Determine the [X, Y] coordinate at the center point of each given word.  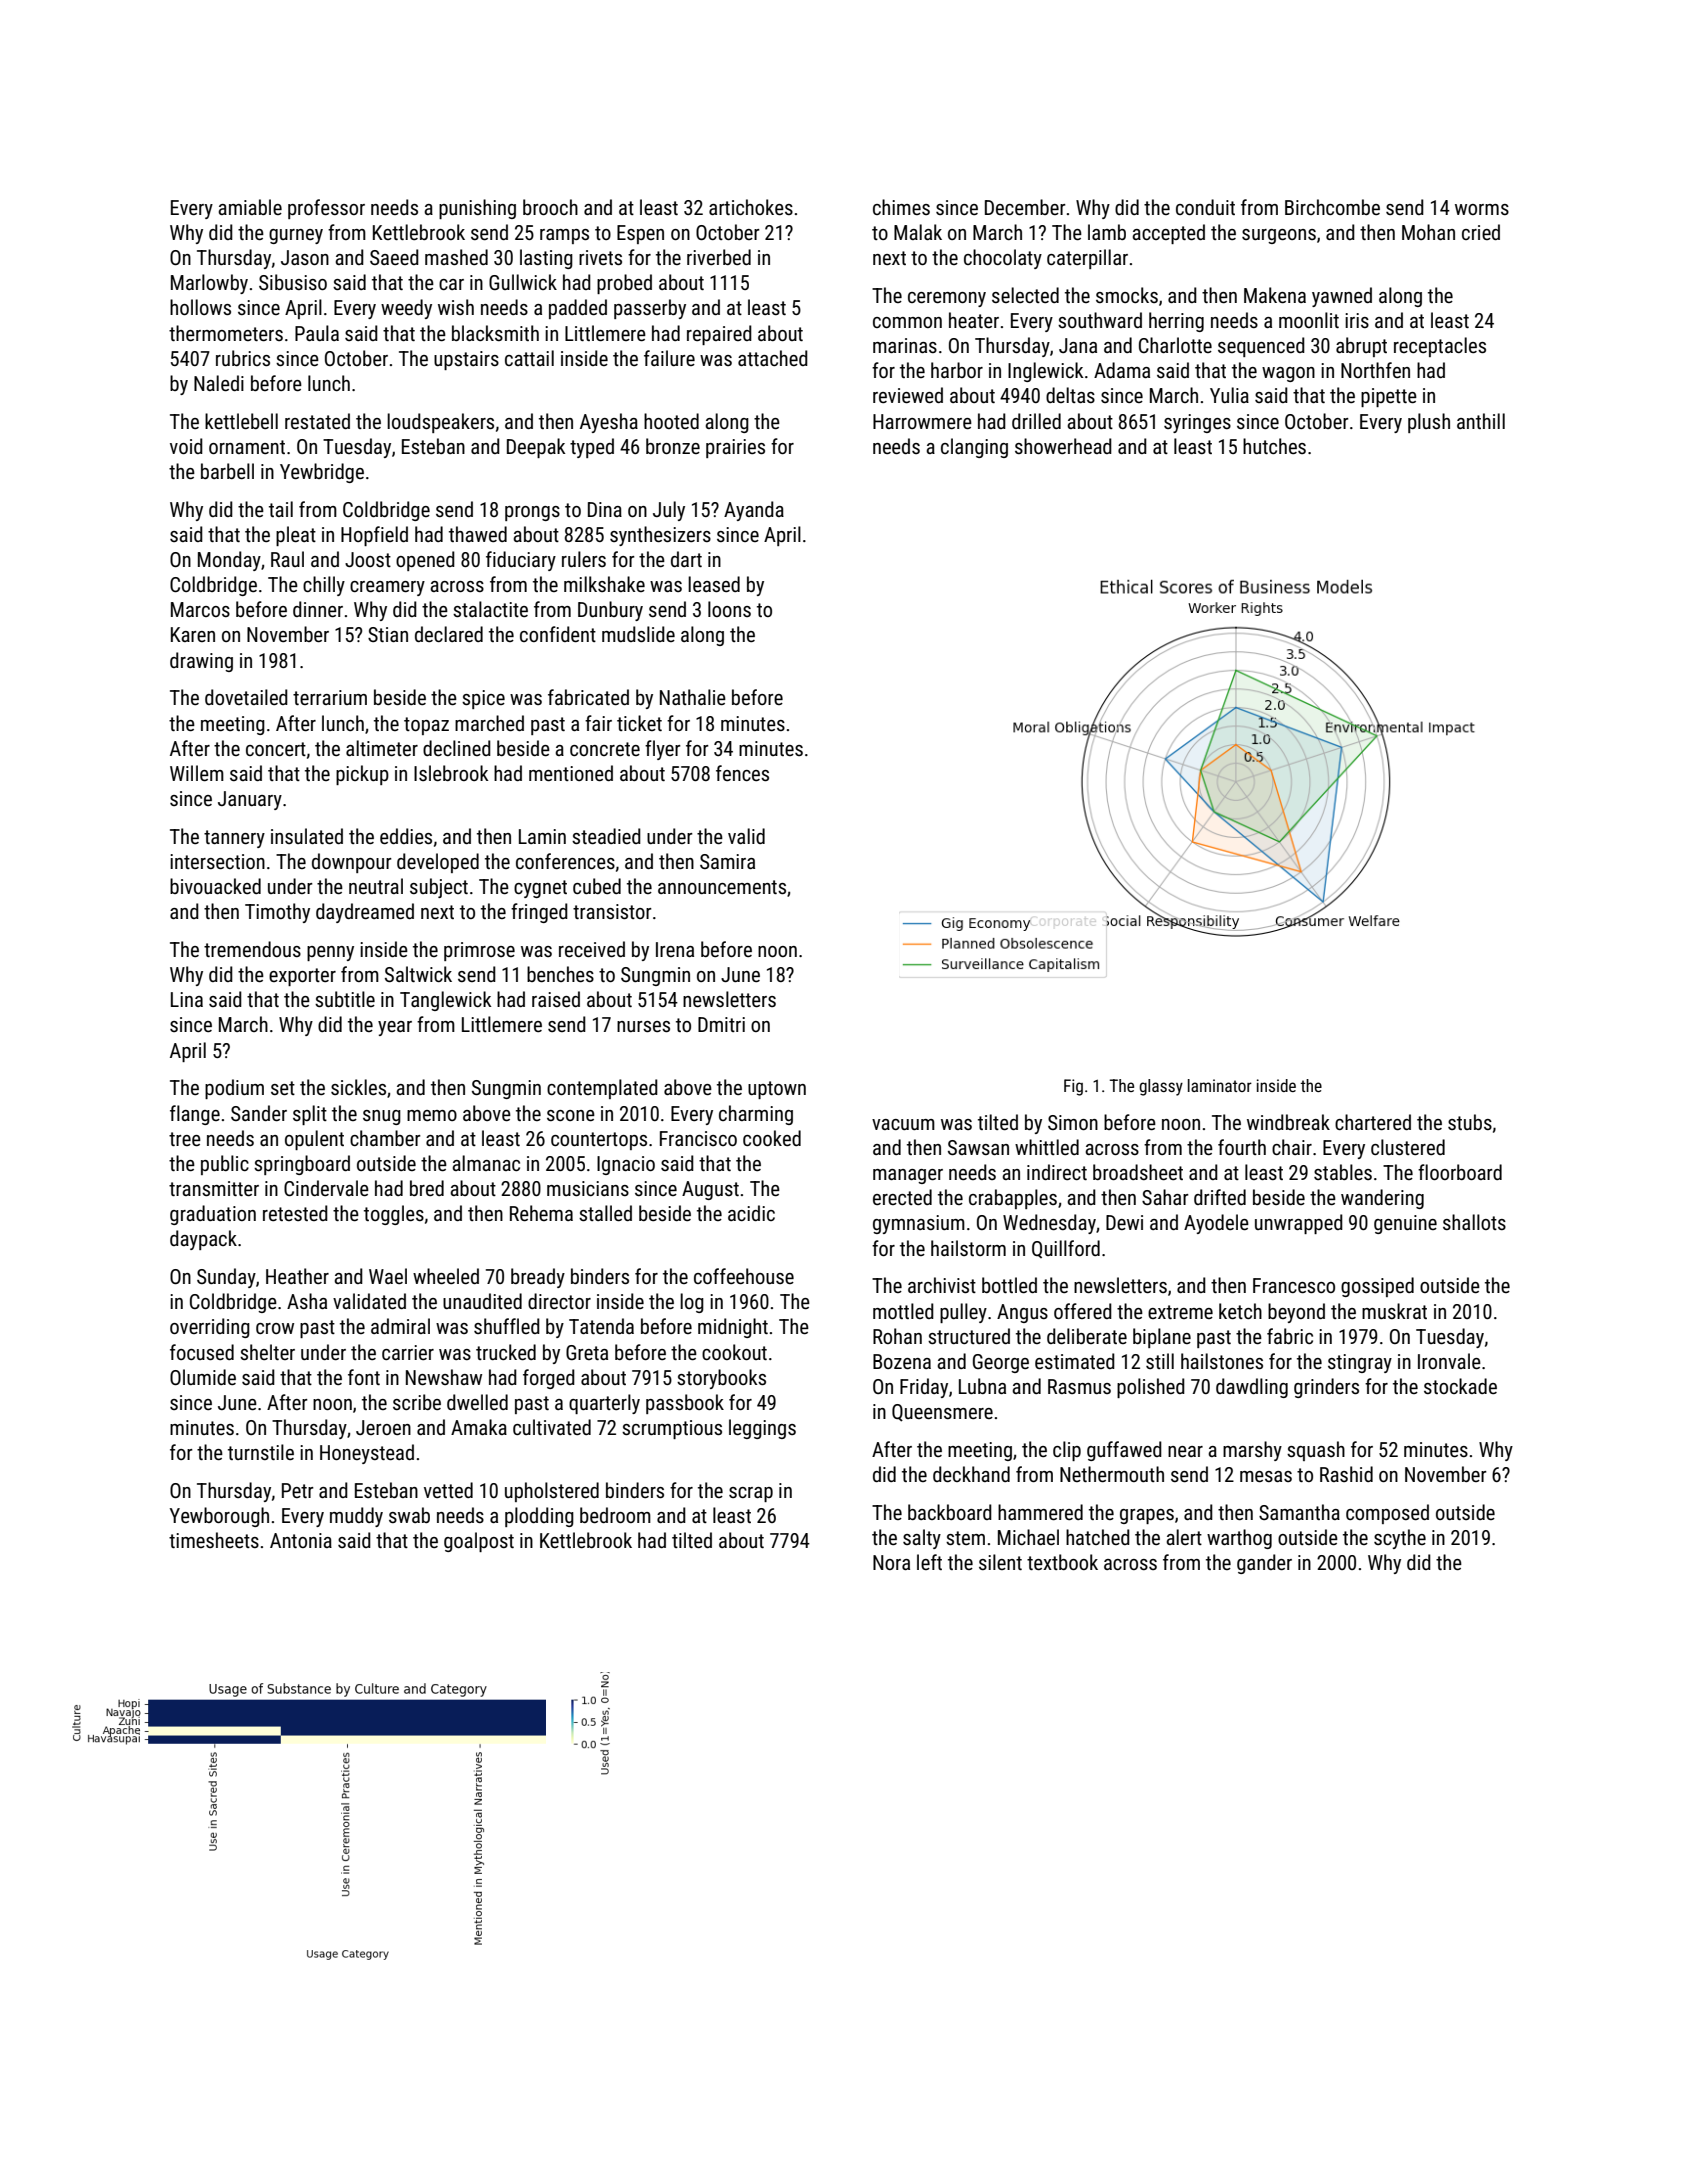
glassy [1161, 1087]
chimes [901, 207]
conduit [1205, 207]
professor [326, 209]
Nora [891, 1562]
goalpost [479, 1542]
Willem [197, 773]
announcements [722, 887]
